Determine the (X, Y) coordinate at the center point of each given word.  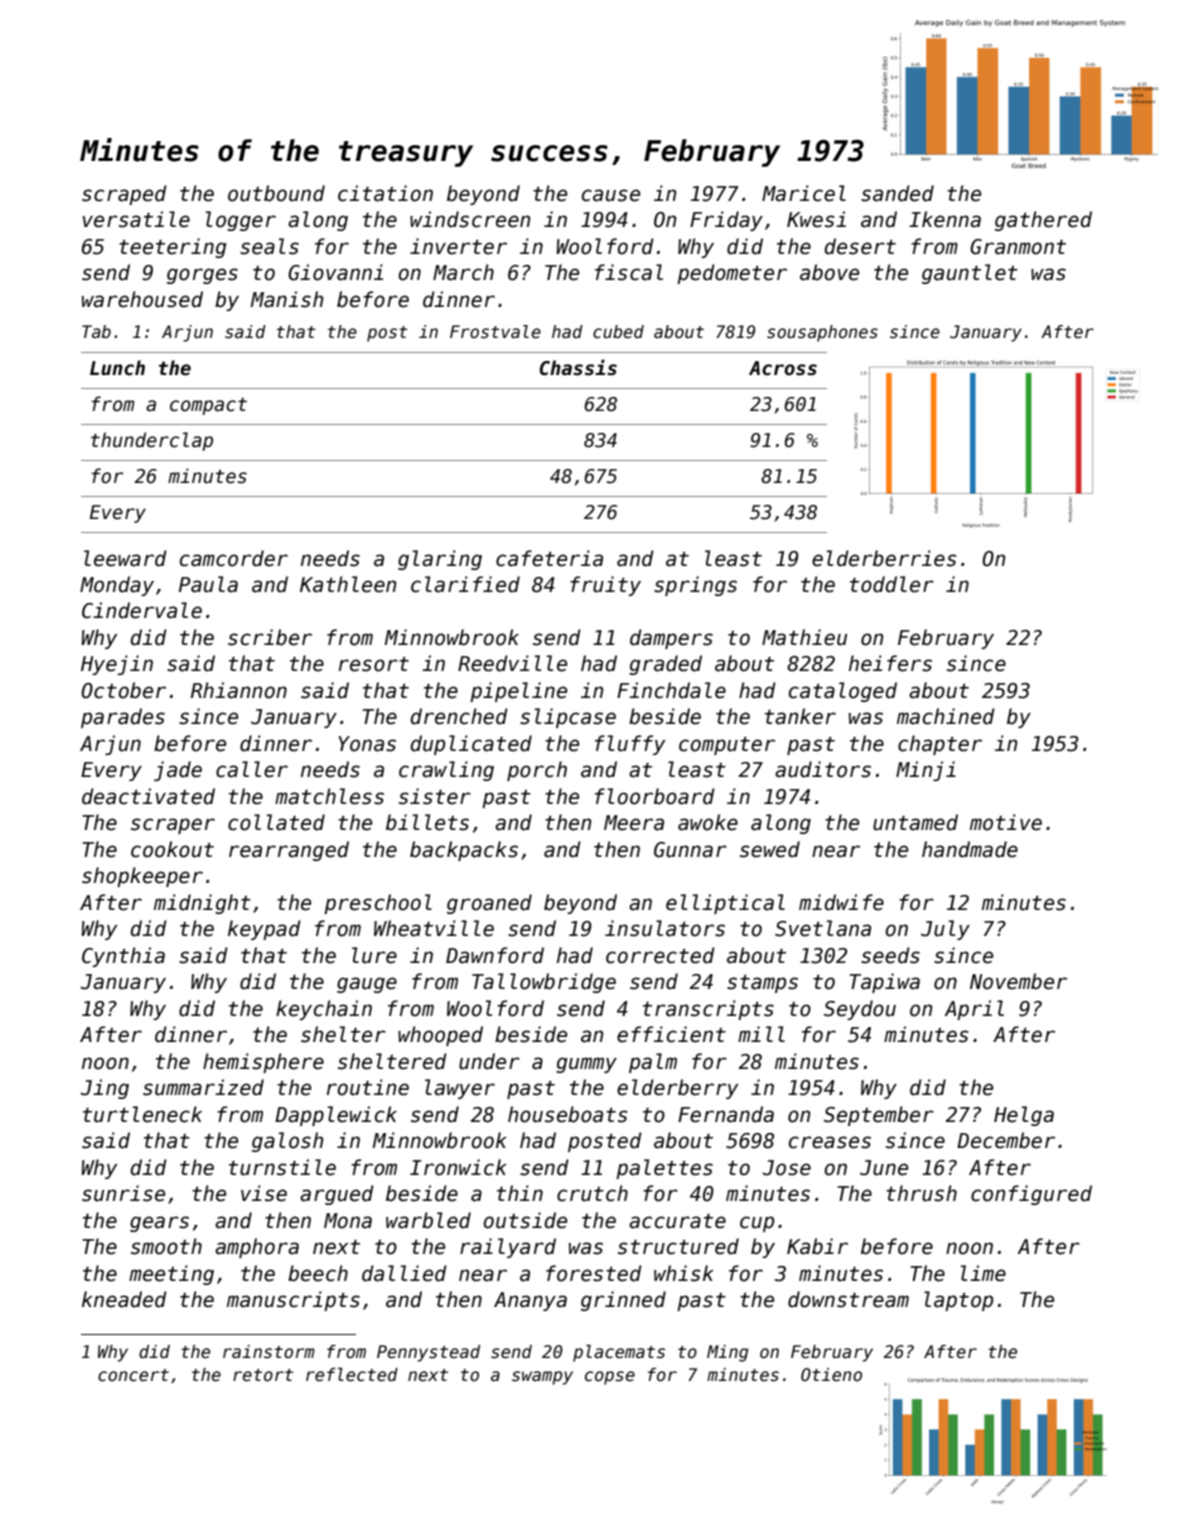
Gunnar (690, 850)
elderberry (677, 1089)
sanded (897, 193)
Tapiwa (884, 983)
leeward (125, 558)
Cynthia (123, 957)
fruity (605, 586)
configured (1031, 1195)
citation (385, 193)
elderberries (884, 558)
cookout (172, 849)
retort (263, 1375)
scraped (124, 195)
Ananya (530, 1301)
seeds (890, 955)
